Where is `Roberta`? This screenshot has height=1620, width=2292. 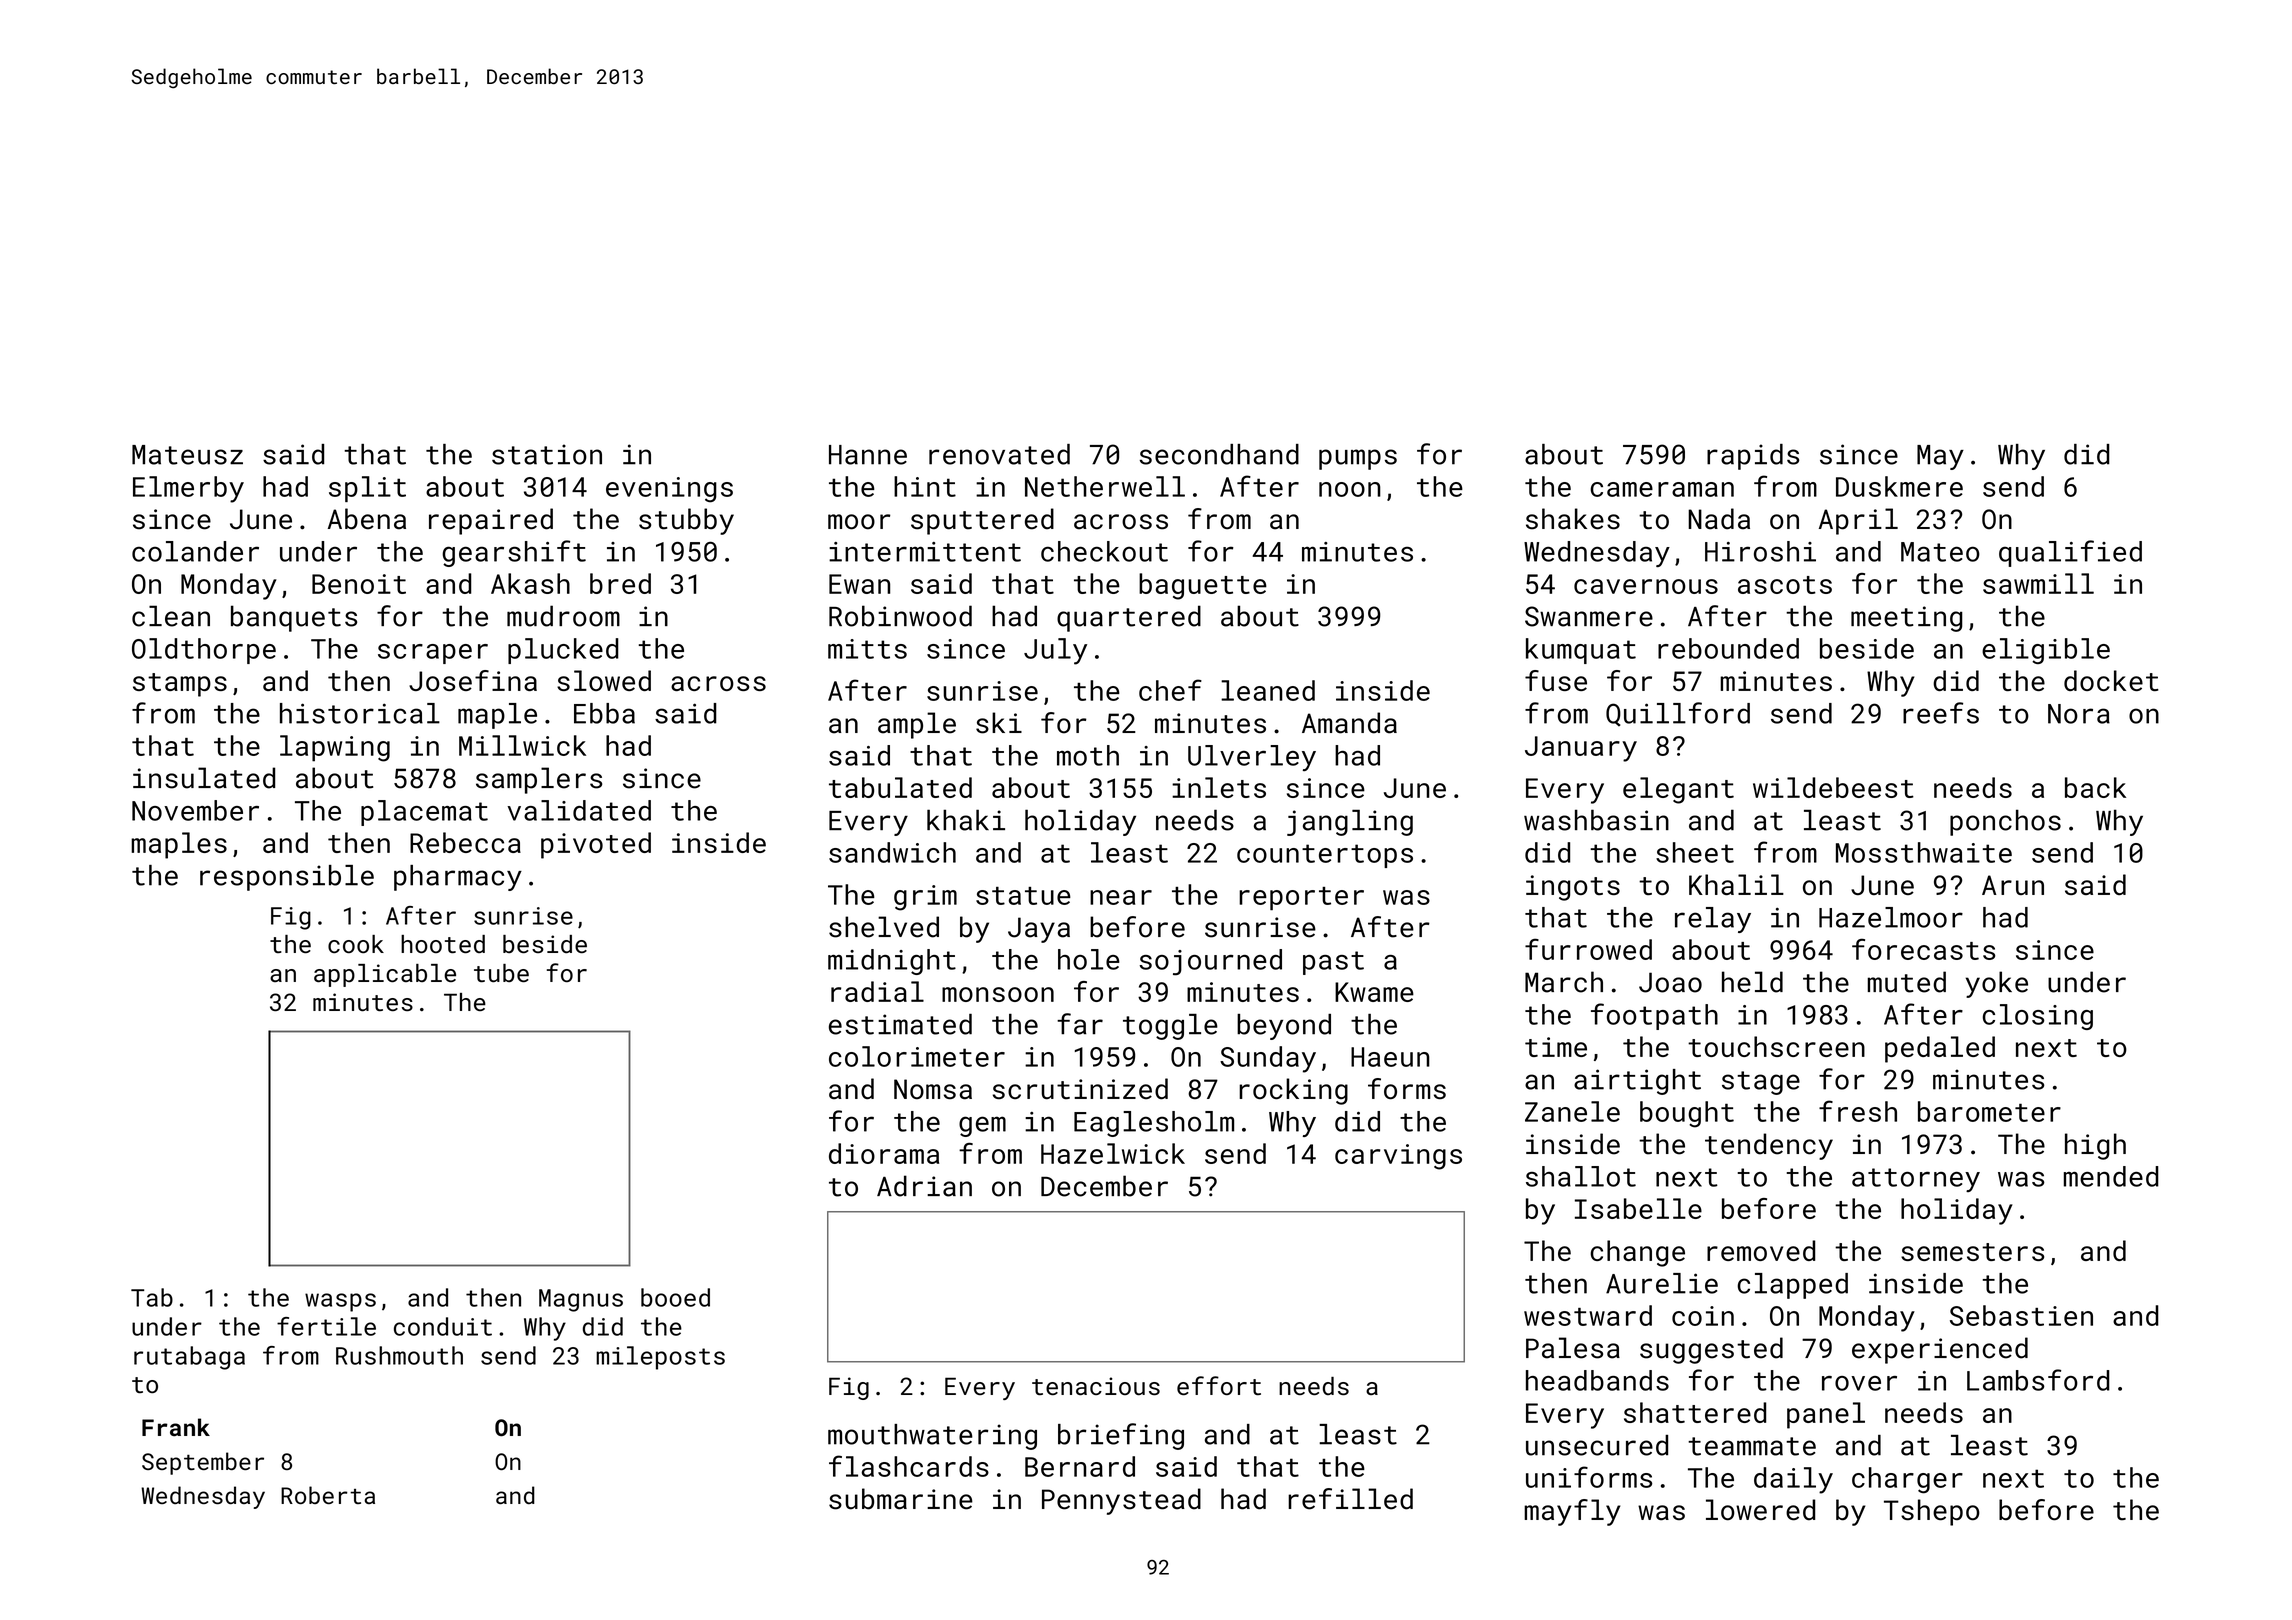 Roberta is located at coordinates (328, 1495).
